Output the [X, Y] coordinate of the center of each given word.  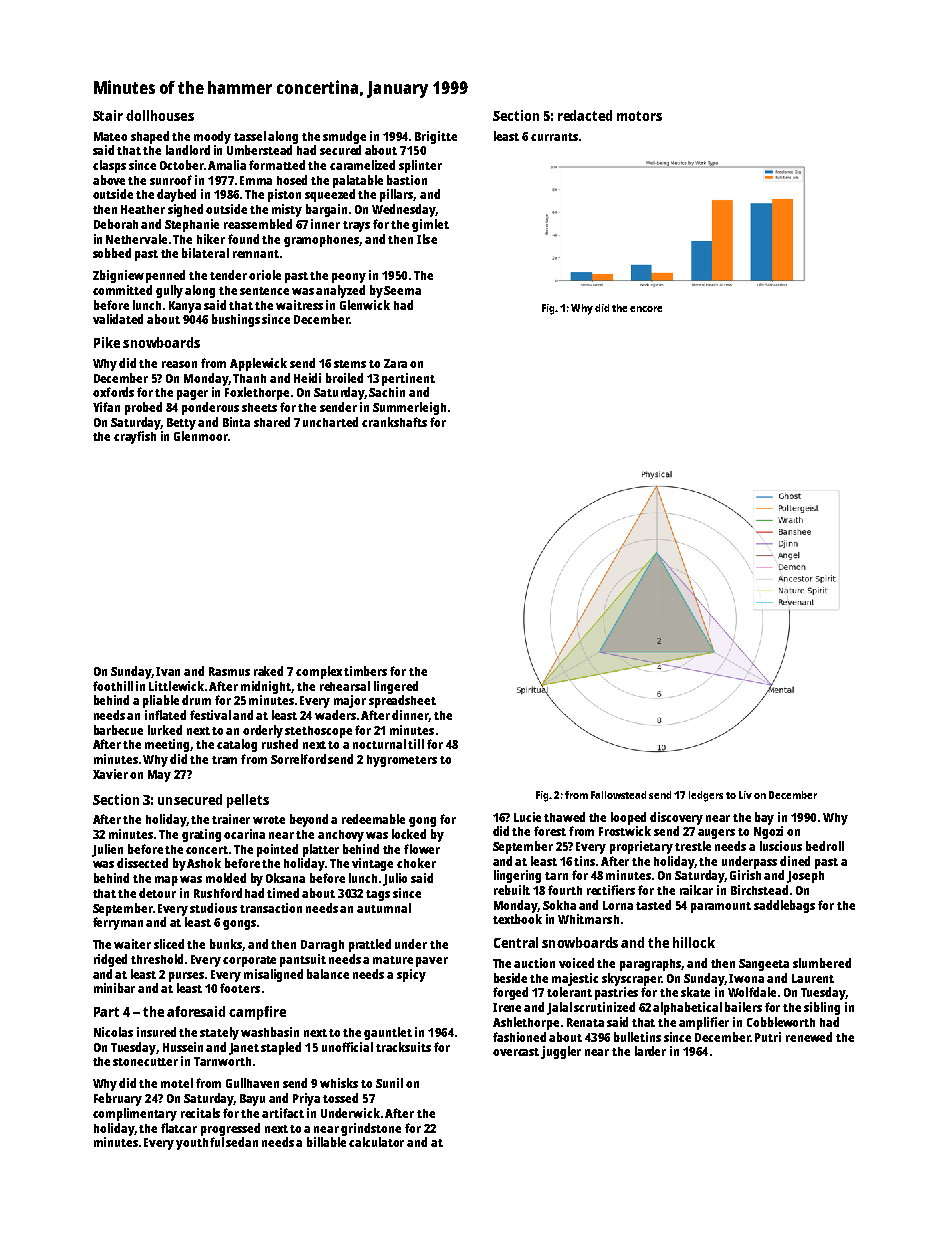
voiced [576, 963]
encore [646, 309]
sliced [169, 944]
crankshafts [394, 422]
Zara [395, 363]
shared [272, 422]
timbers [365, 671]
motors [639, 116]
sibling [822, 1008]
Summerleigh [409, 408]
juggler [561, 1052]
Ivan [168, 671]
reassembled [258, 224]
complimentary [135, 1114]
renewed [809, 1037]
